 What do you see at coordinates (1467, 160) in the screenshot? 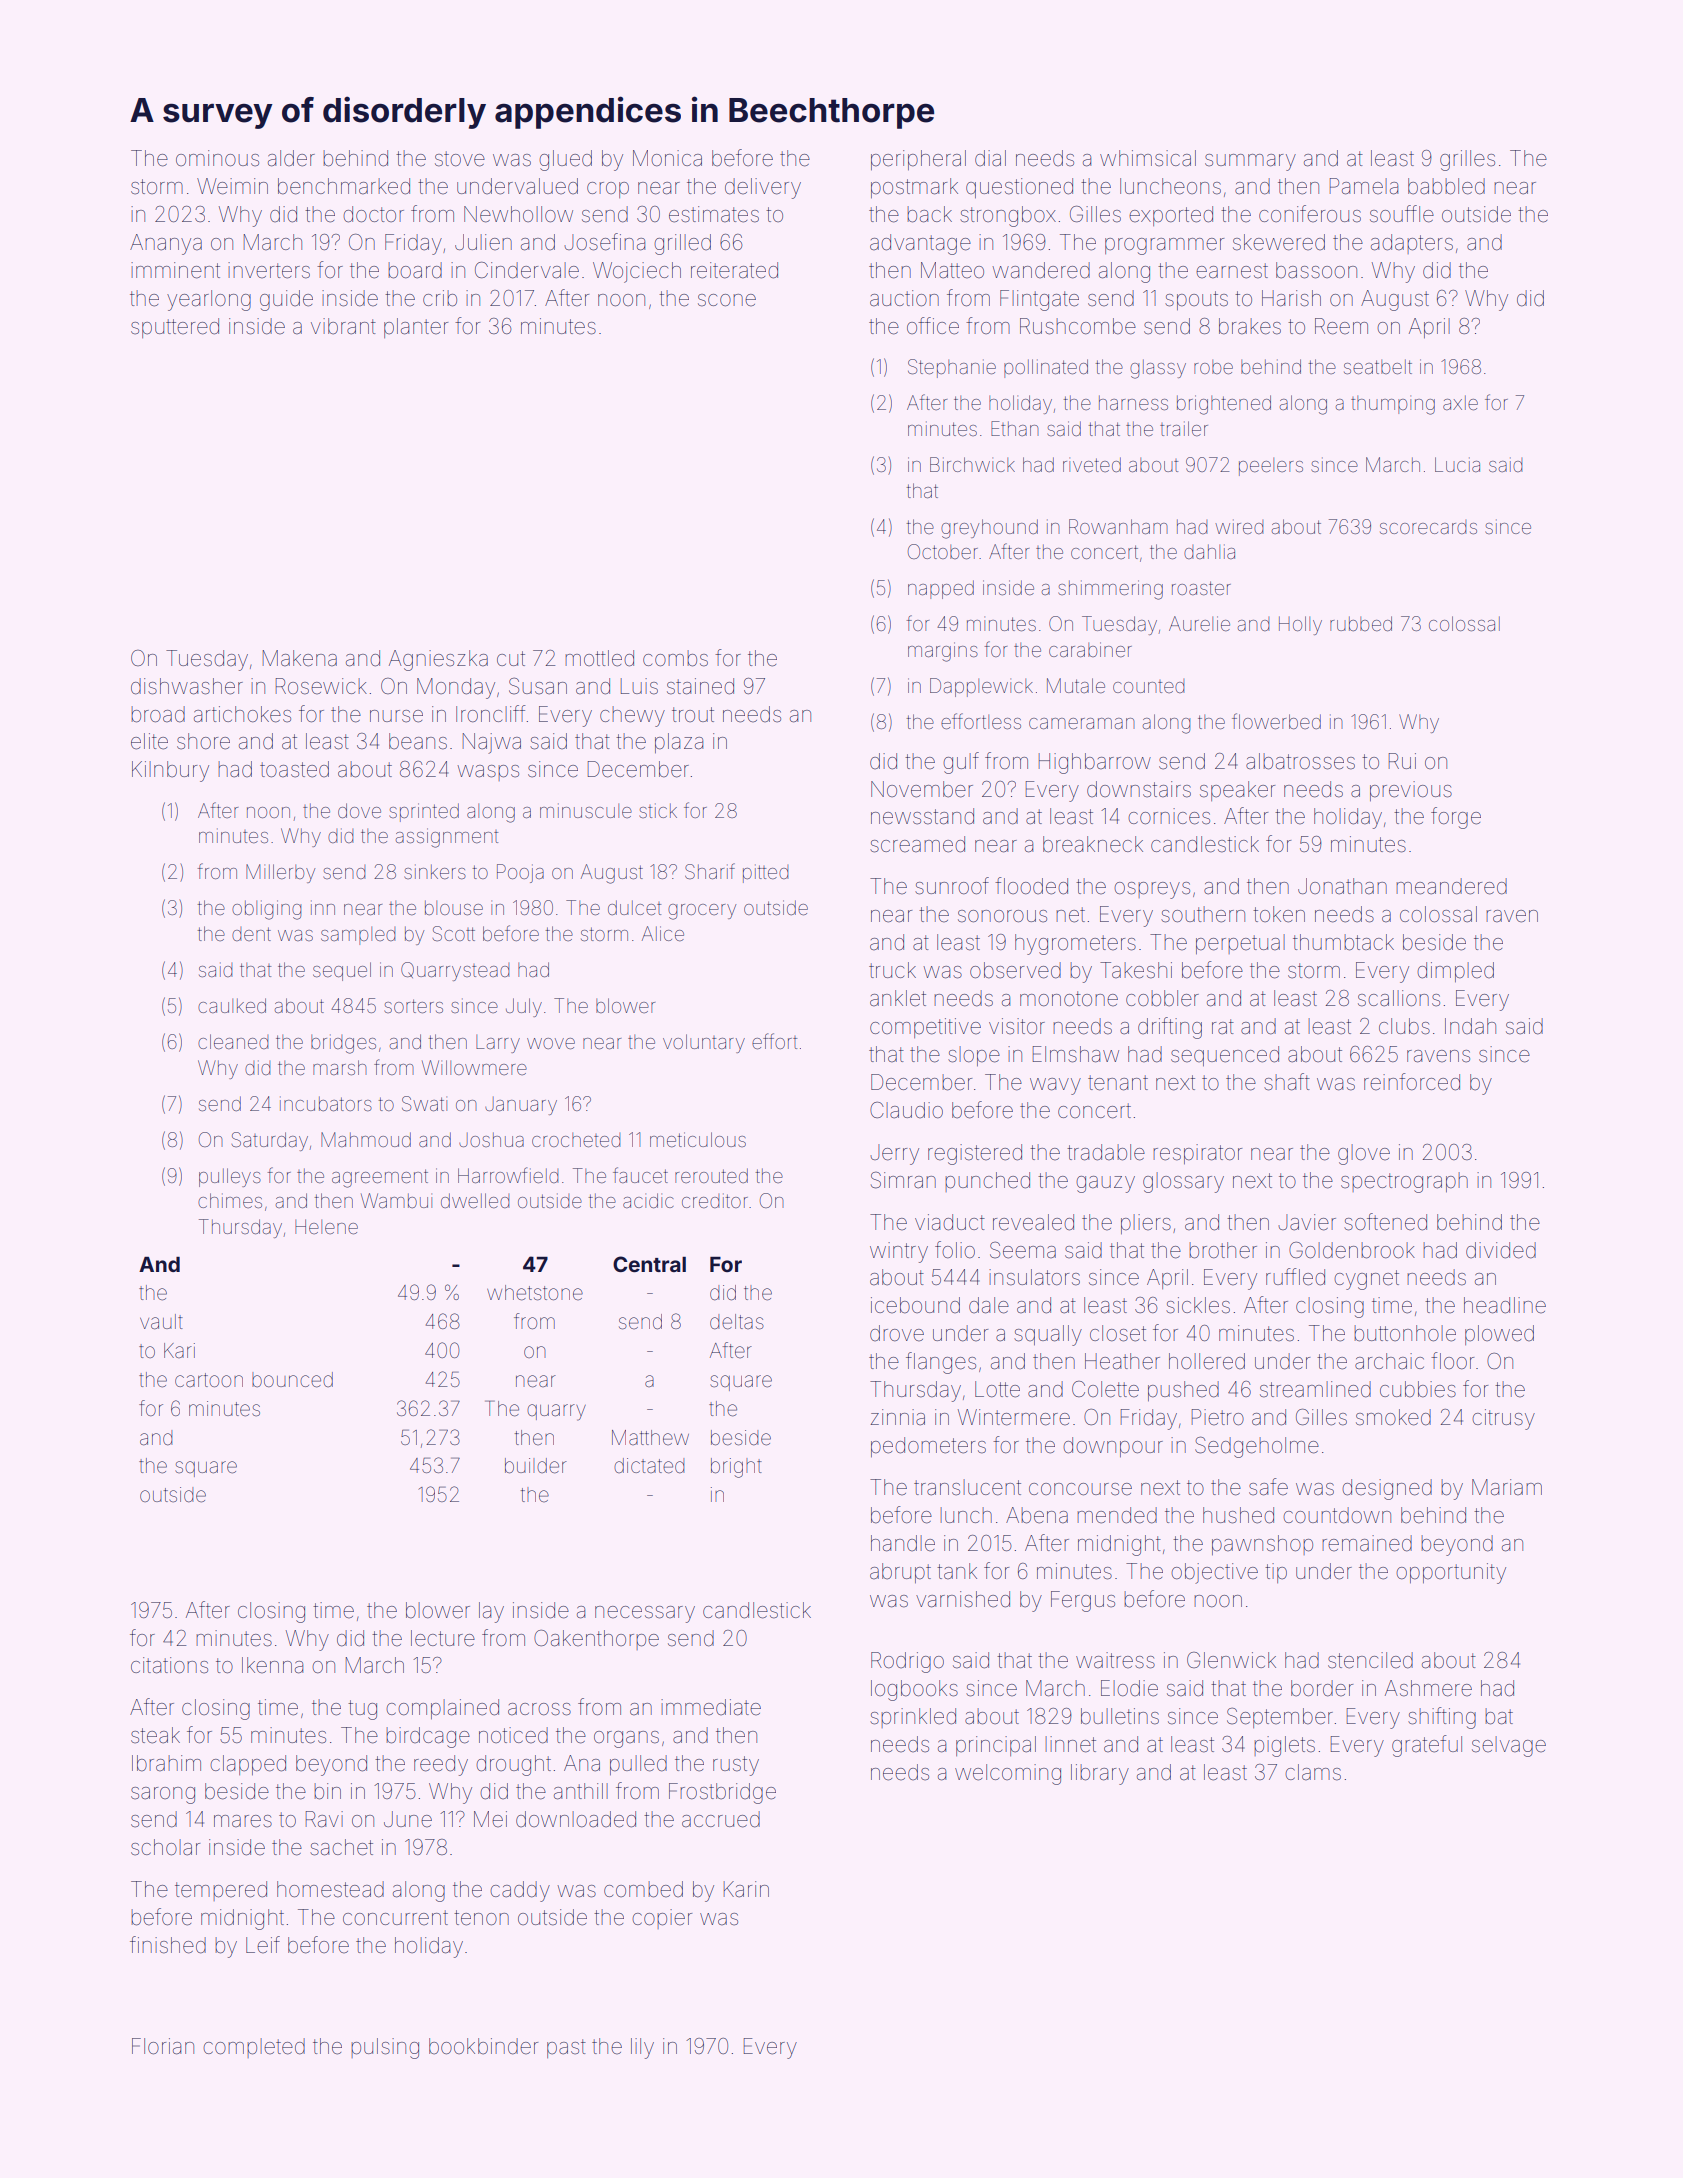
I see `grilles` at bounding box center [1467, 160].
